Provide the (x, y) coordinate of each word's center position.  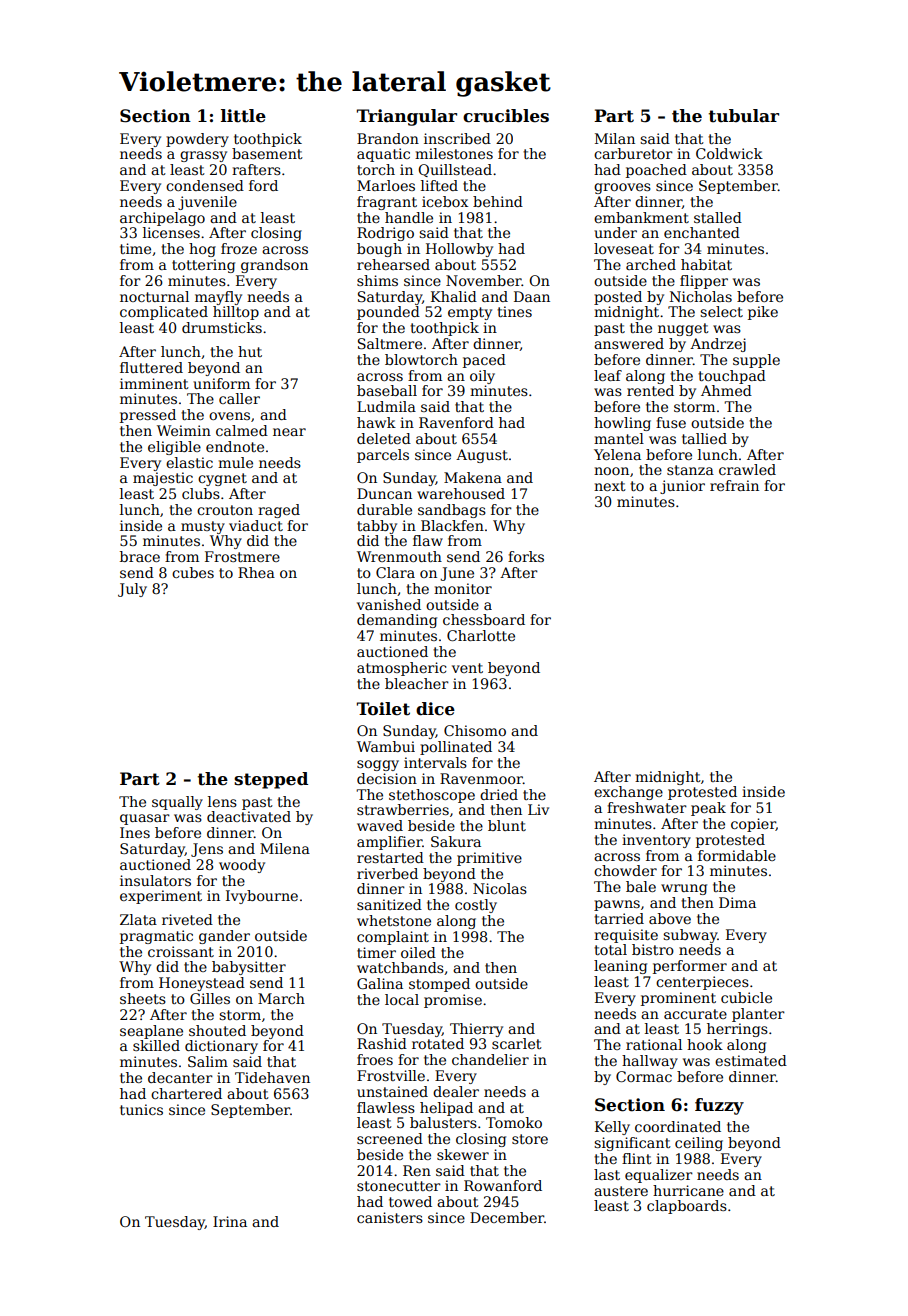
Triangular (407, 117)
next (610, 486)
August (482, 456)
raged (279, 511)
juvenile (207, 203)
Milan (615, 138)
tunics (141, 1109)
